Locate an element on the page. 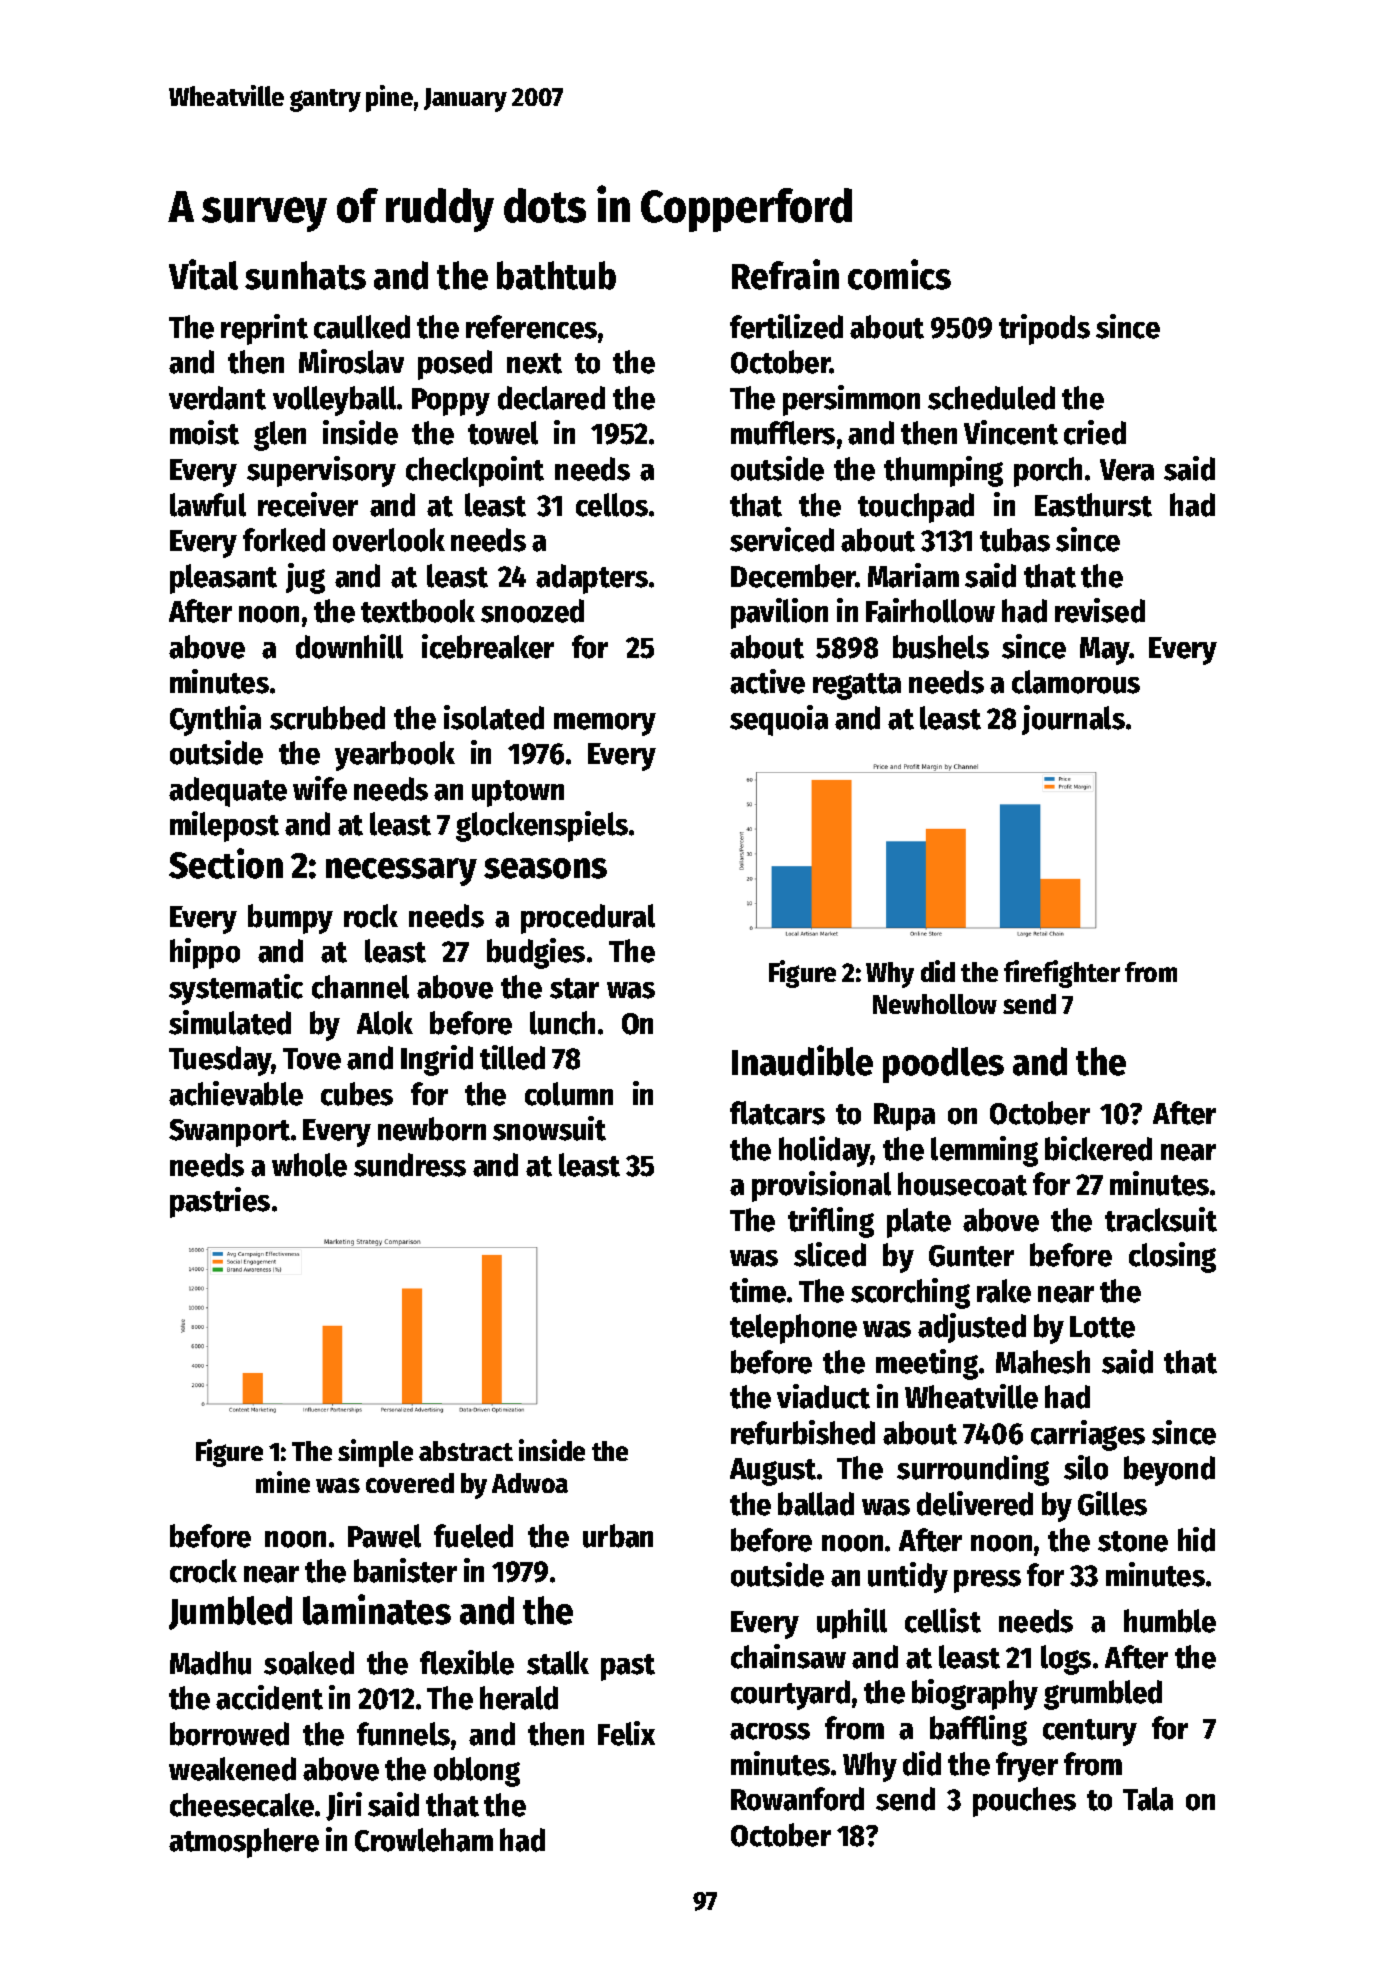  humble is located at coordinates (1170, 1621).
